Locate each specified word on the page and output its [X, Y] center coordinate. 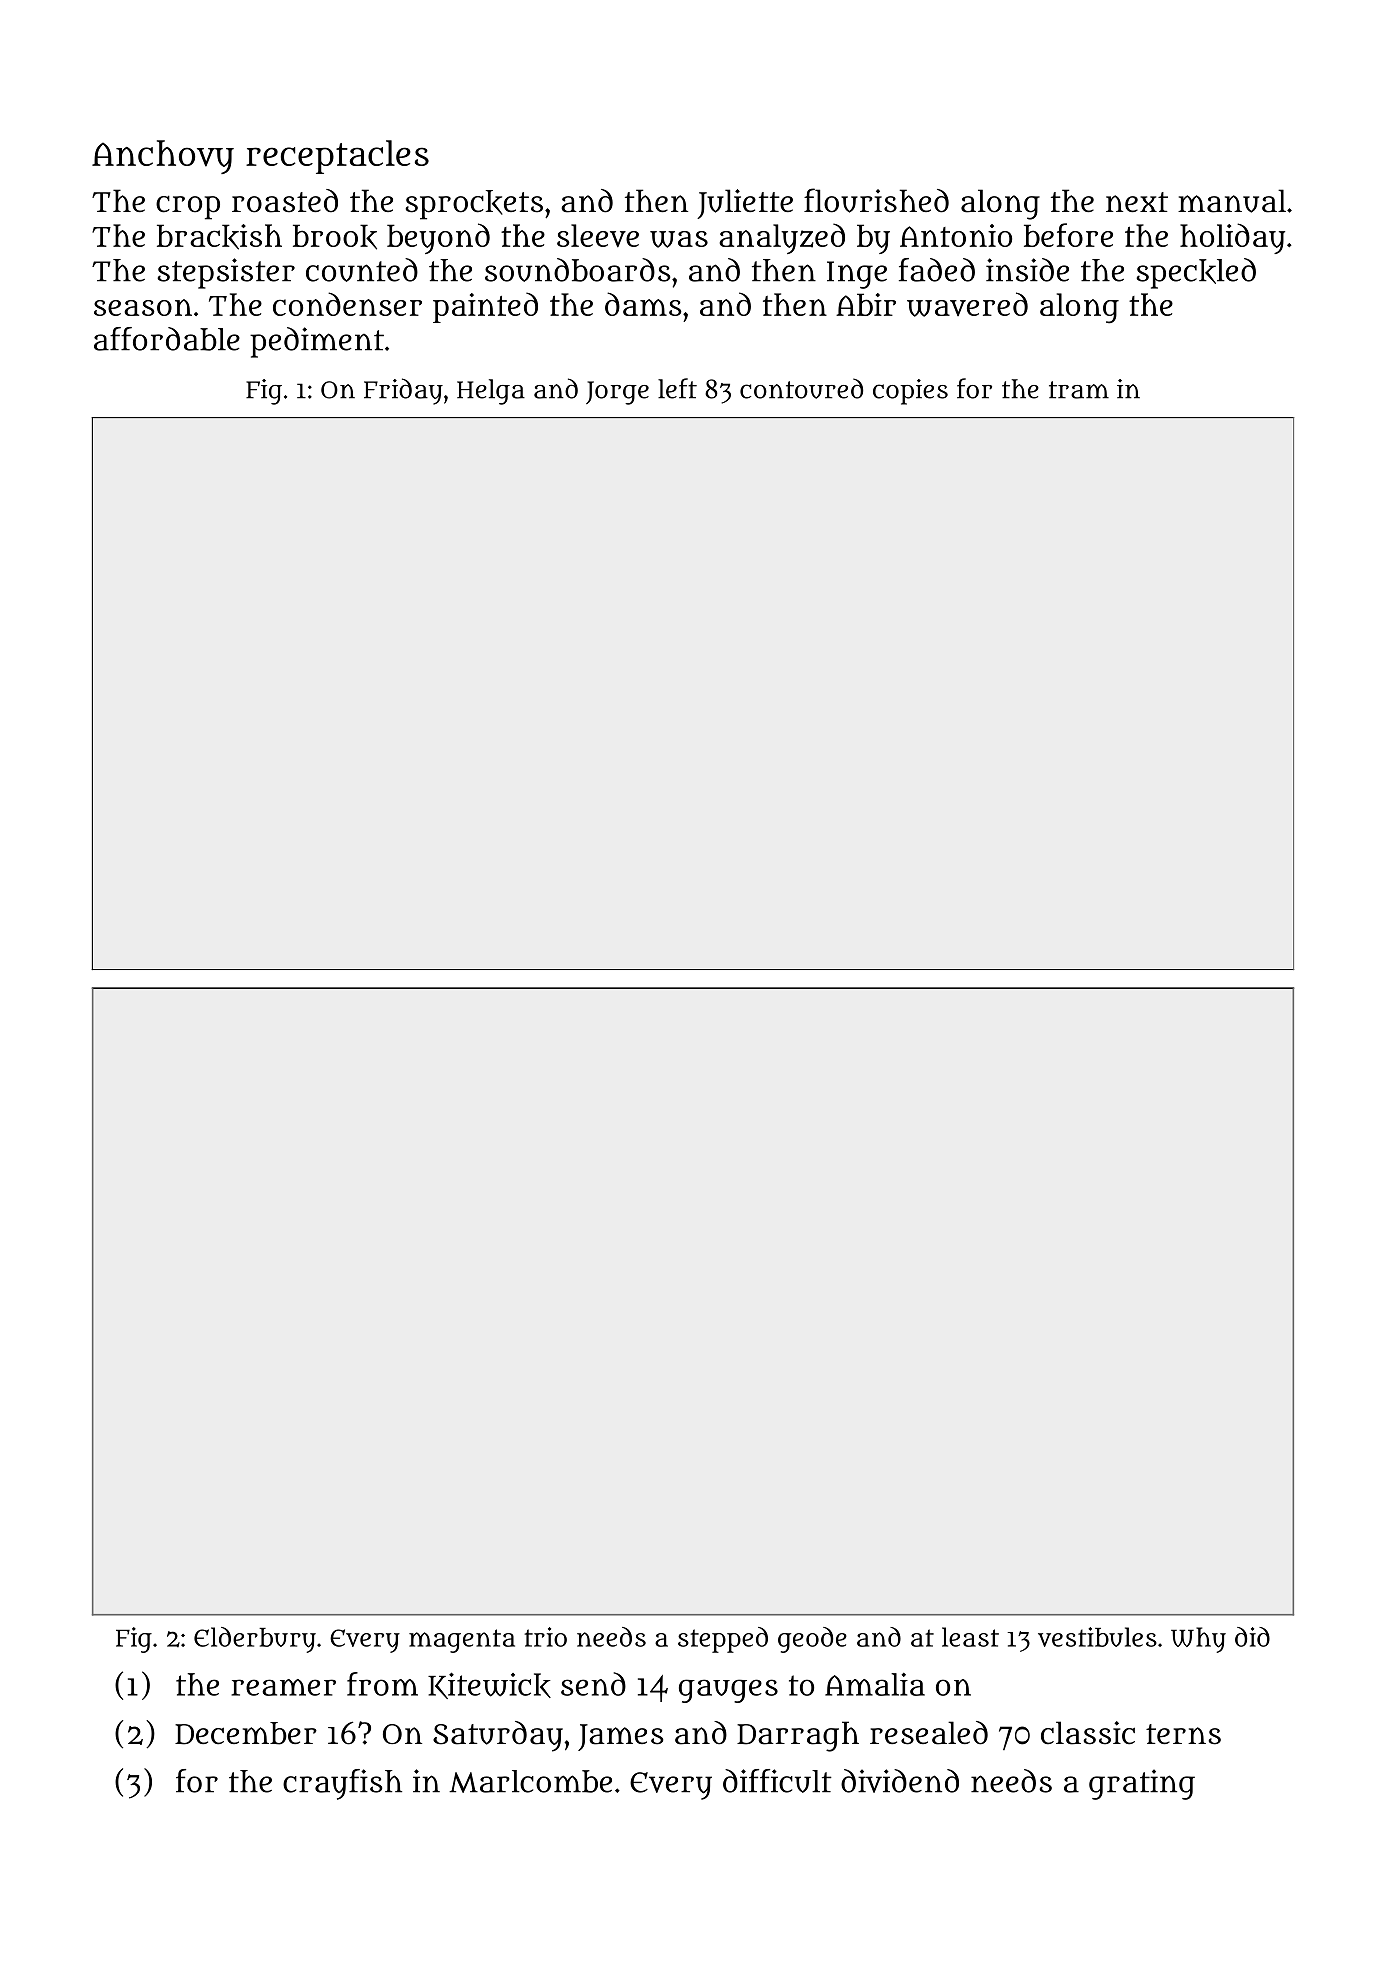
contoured [801, 388]
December [246, 1733]
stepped [723, 1640]
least [970, 1637]
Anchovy [163, 157]
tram [1079, 390]
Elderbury [255, 1640]
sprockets [474, 205]
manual [1232, 201]
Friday [403, 391]
